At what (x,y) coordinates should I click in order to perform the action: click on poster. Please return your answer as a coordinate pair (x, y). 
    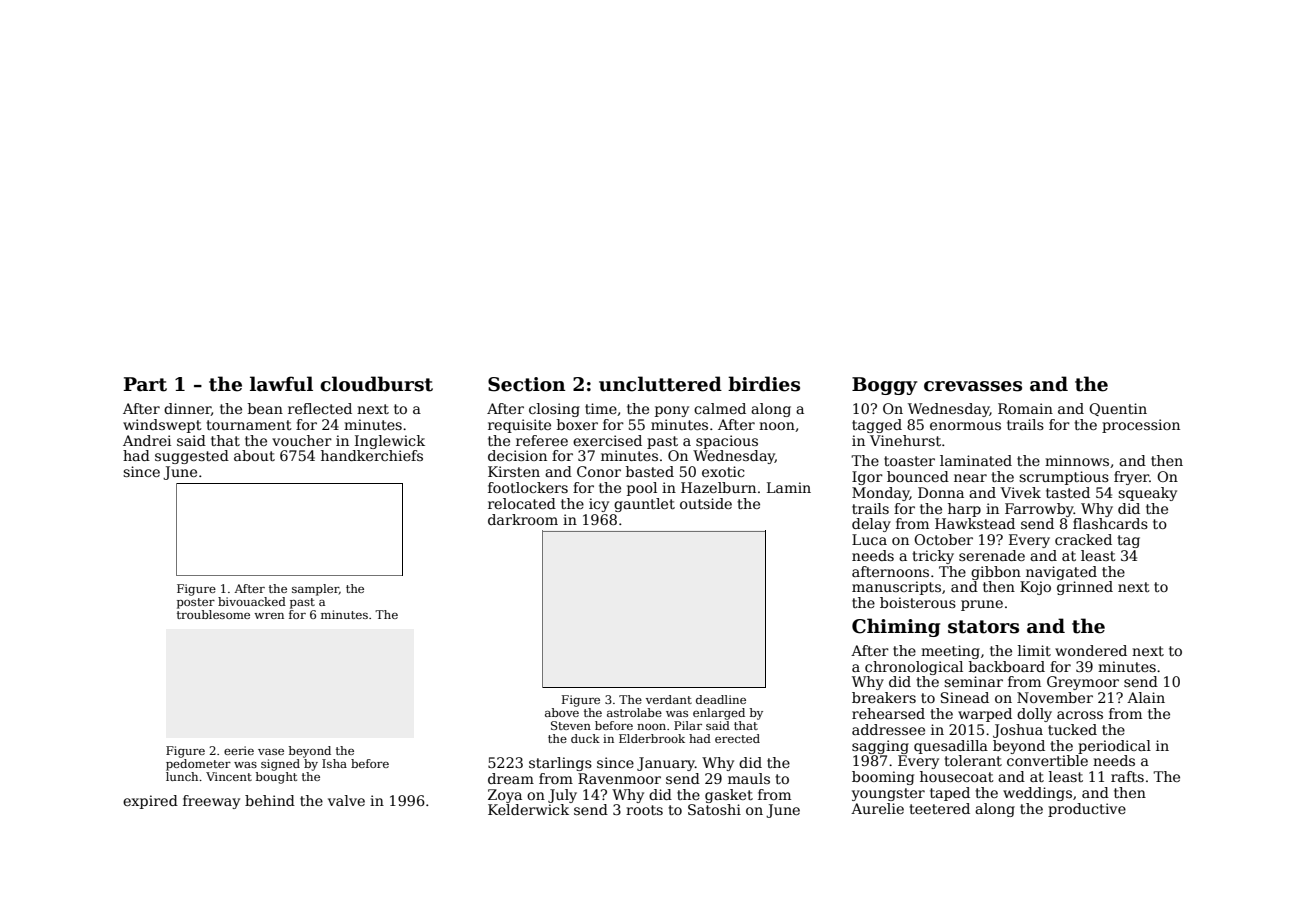
    Looking at the image, I should click on (196, 603).
